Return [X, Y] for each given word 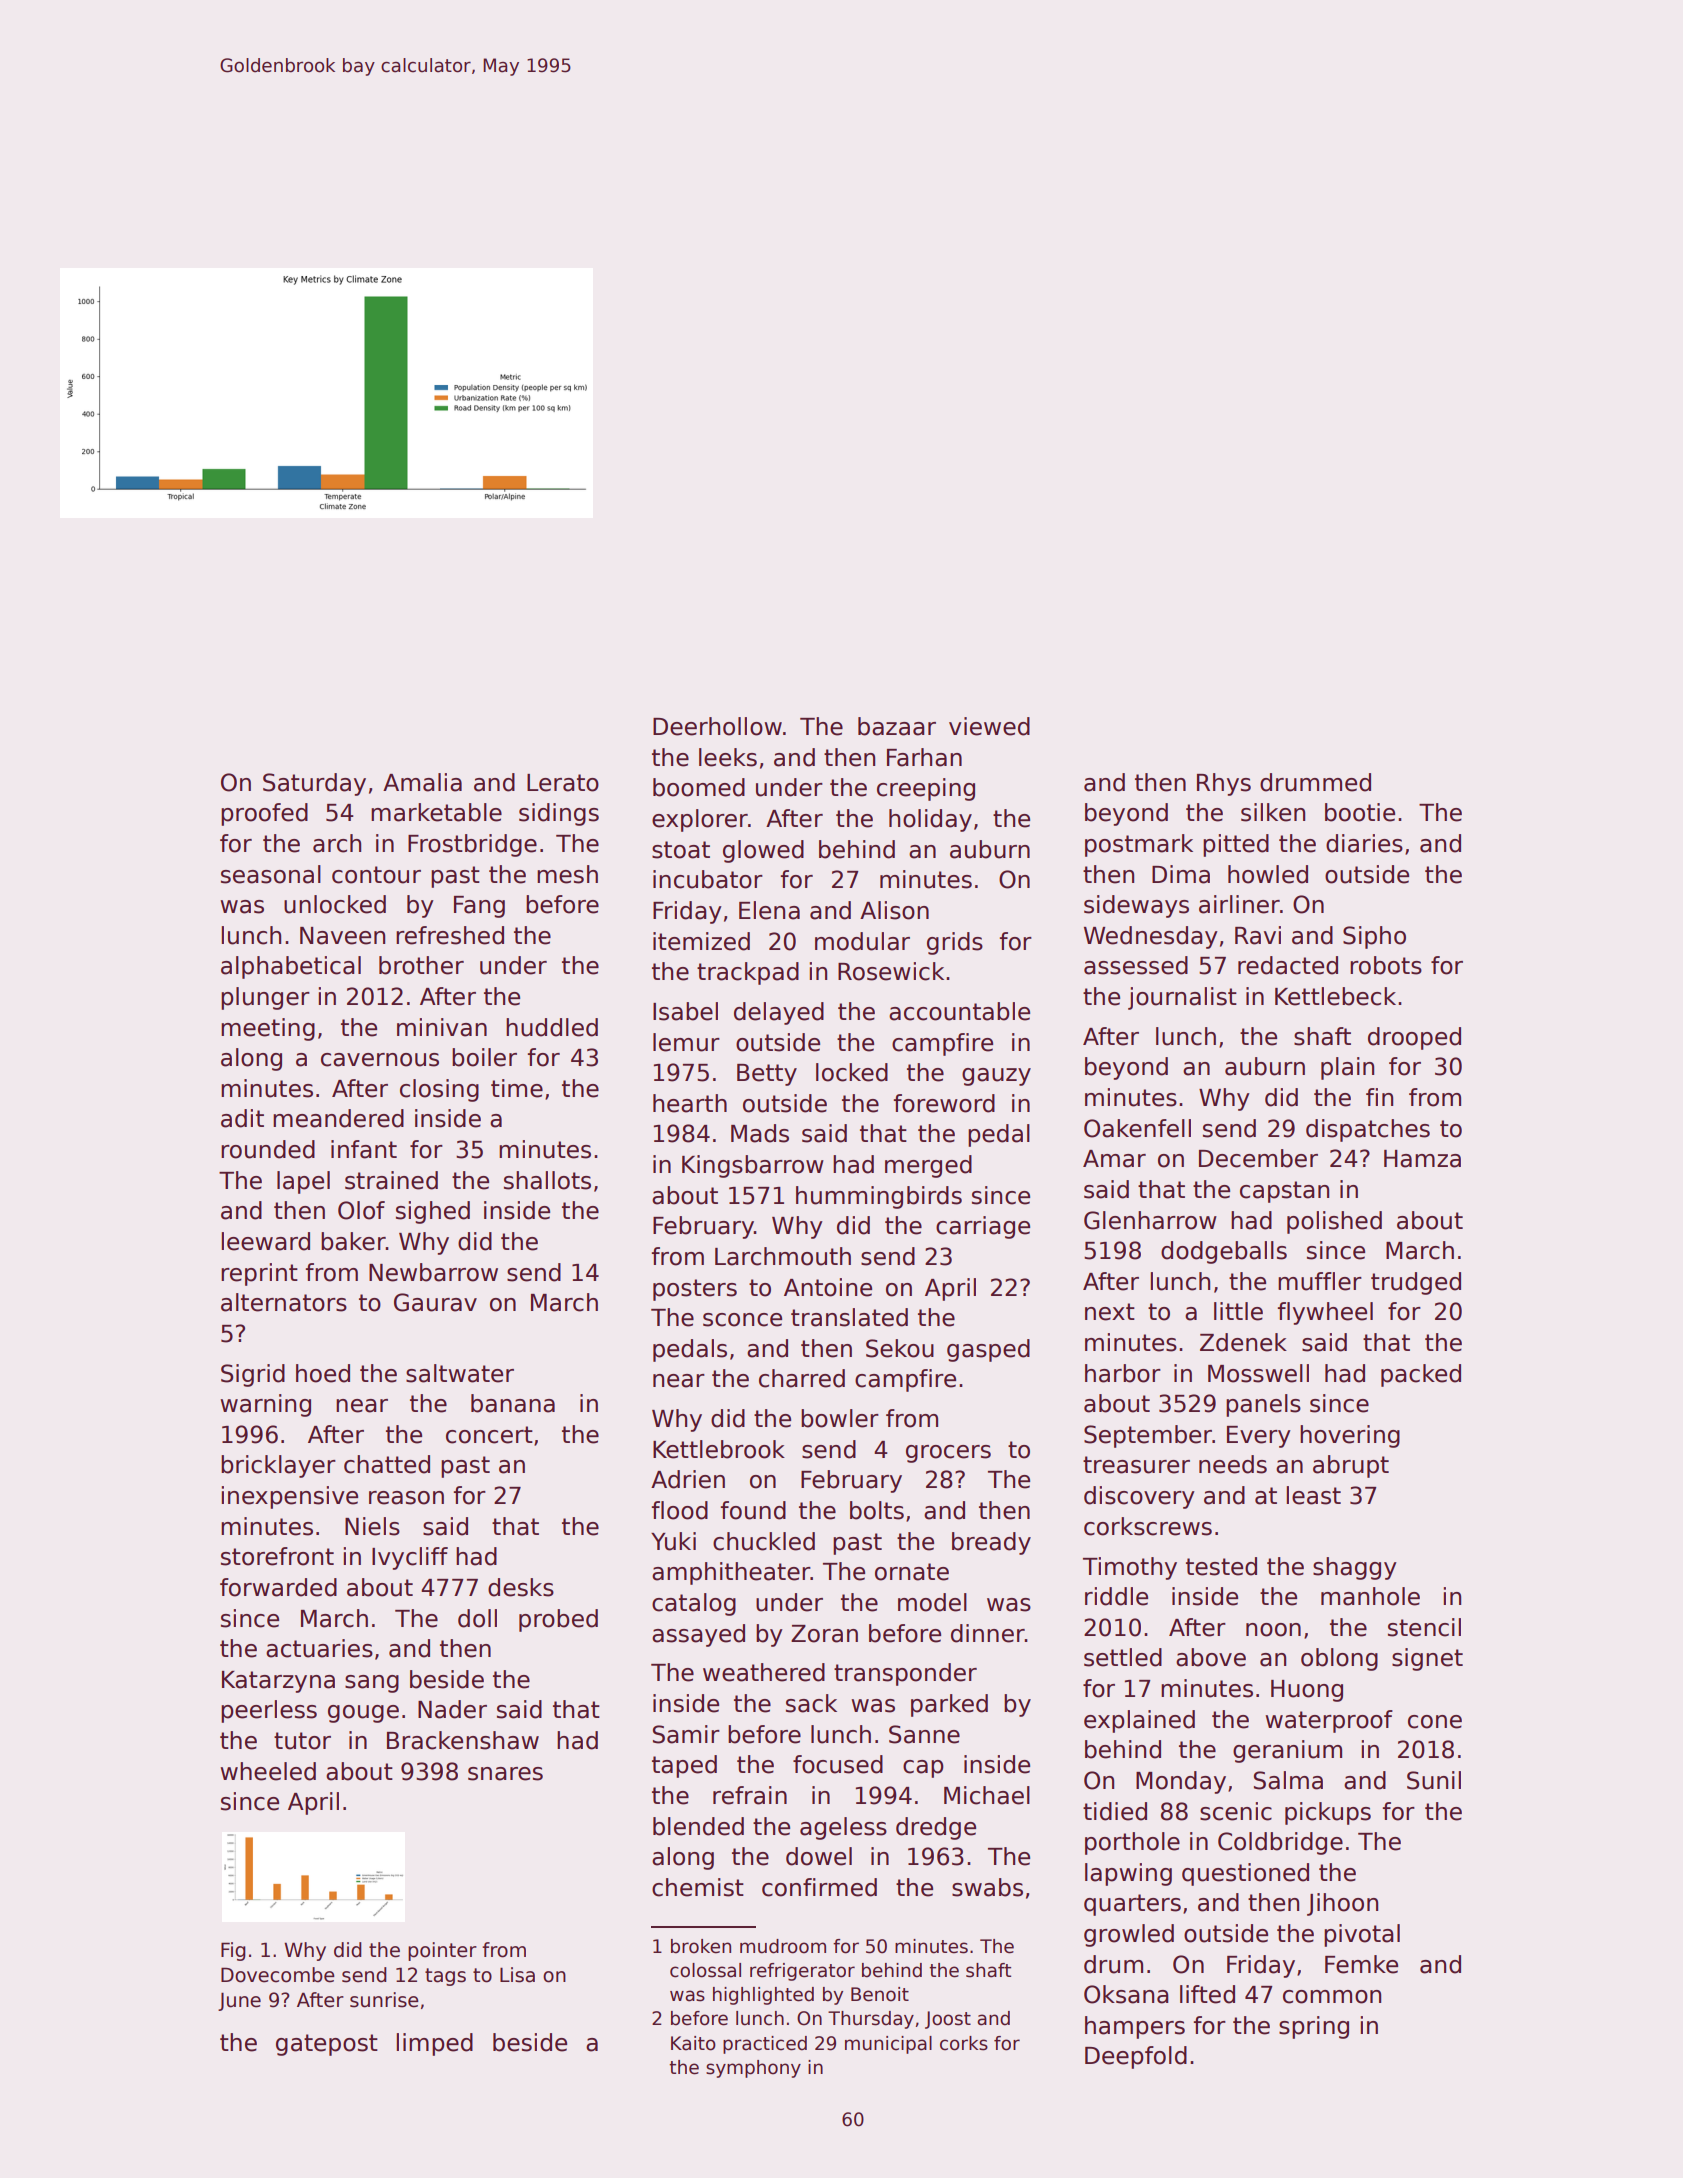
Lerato [563, 783]
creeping [926, 789]
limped [434, 2044]
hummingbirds [879, 1197]
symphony [753, 2069]
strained [391, 1180]
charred [802, 1378]
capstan [1284, 1192]
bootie [1360, 812]
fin [1379, 1097]
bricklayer [278, 1466]
